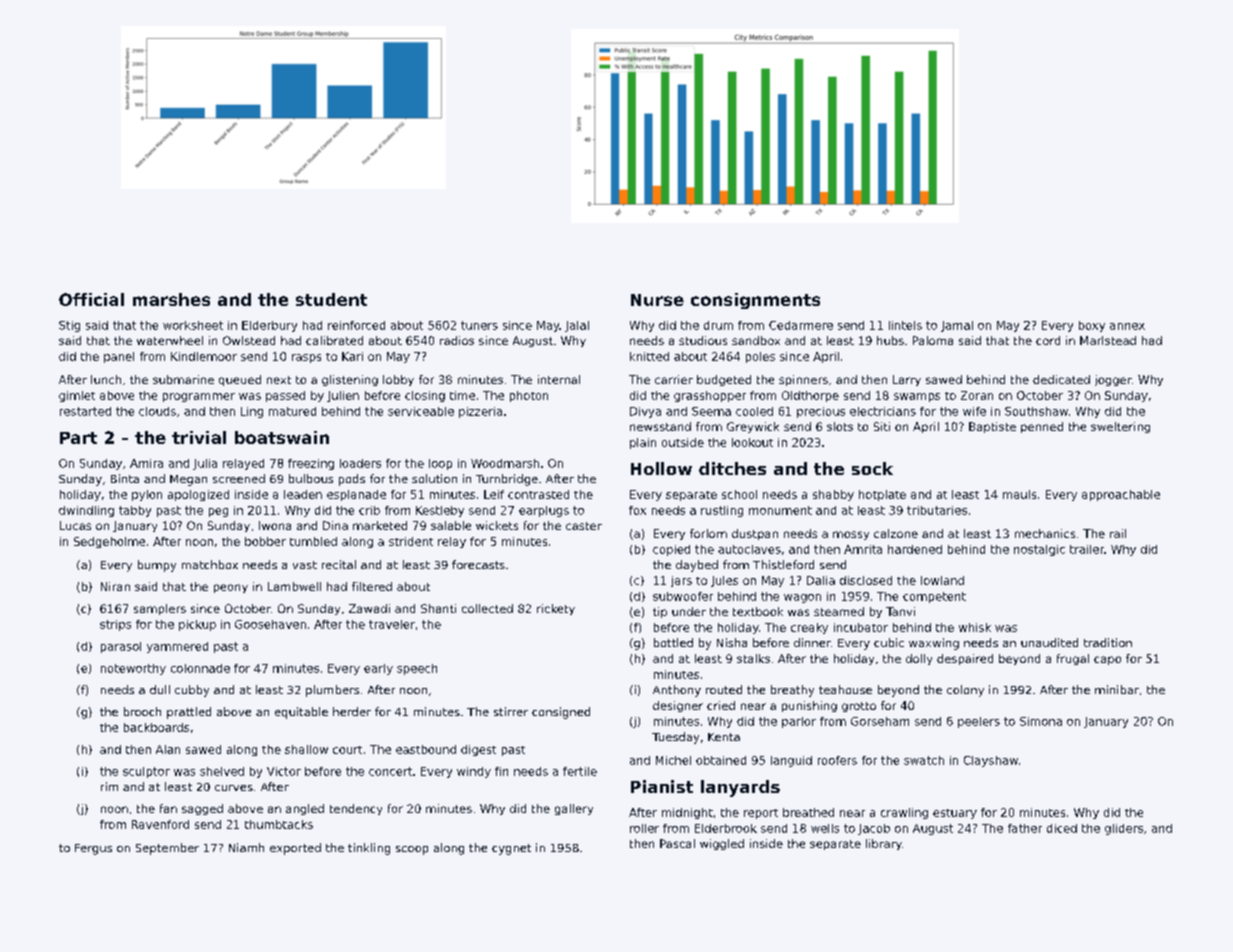 Image resolution: width=1233 pixels, height=952 pixels. What do you see at coordinates (937, 510) in the document?
I see `tributaries` at bounding box center [937, 510].
